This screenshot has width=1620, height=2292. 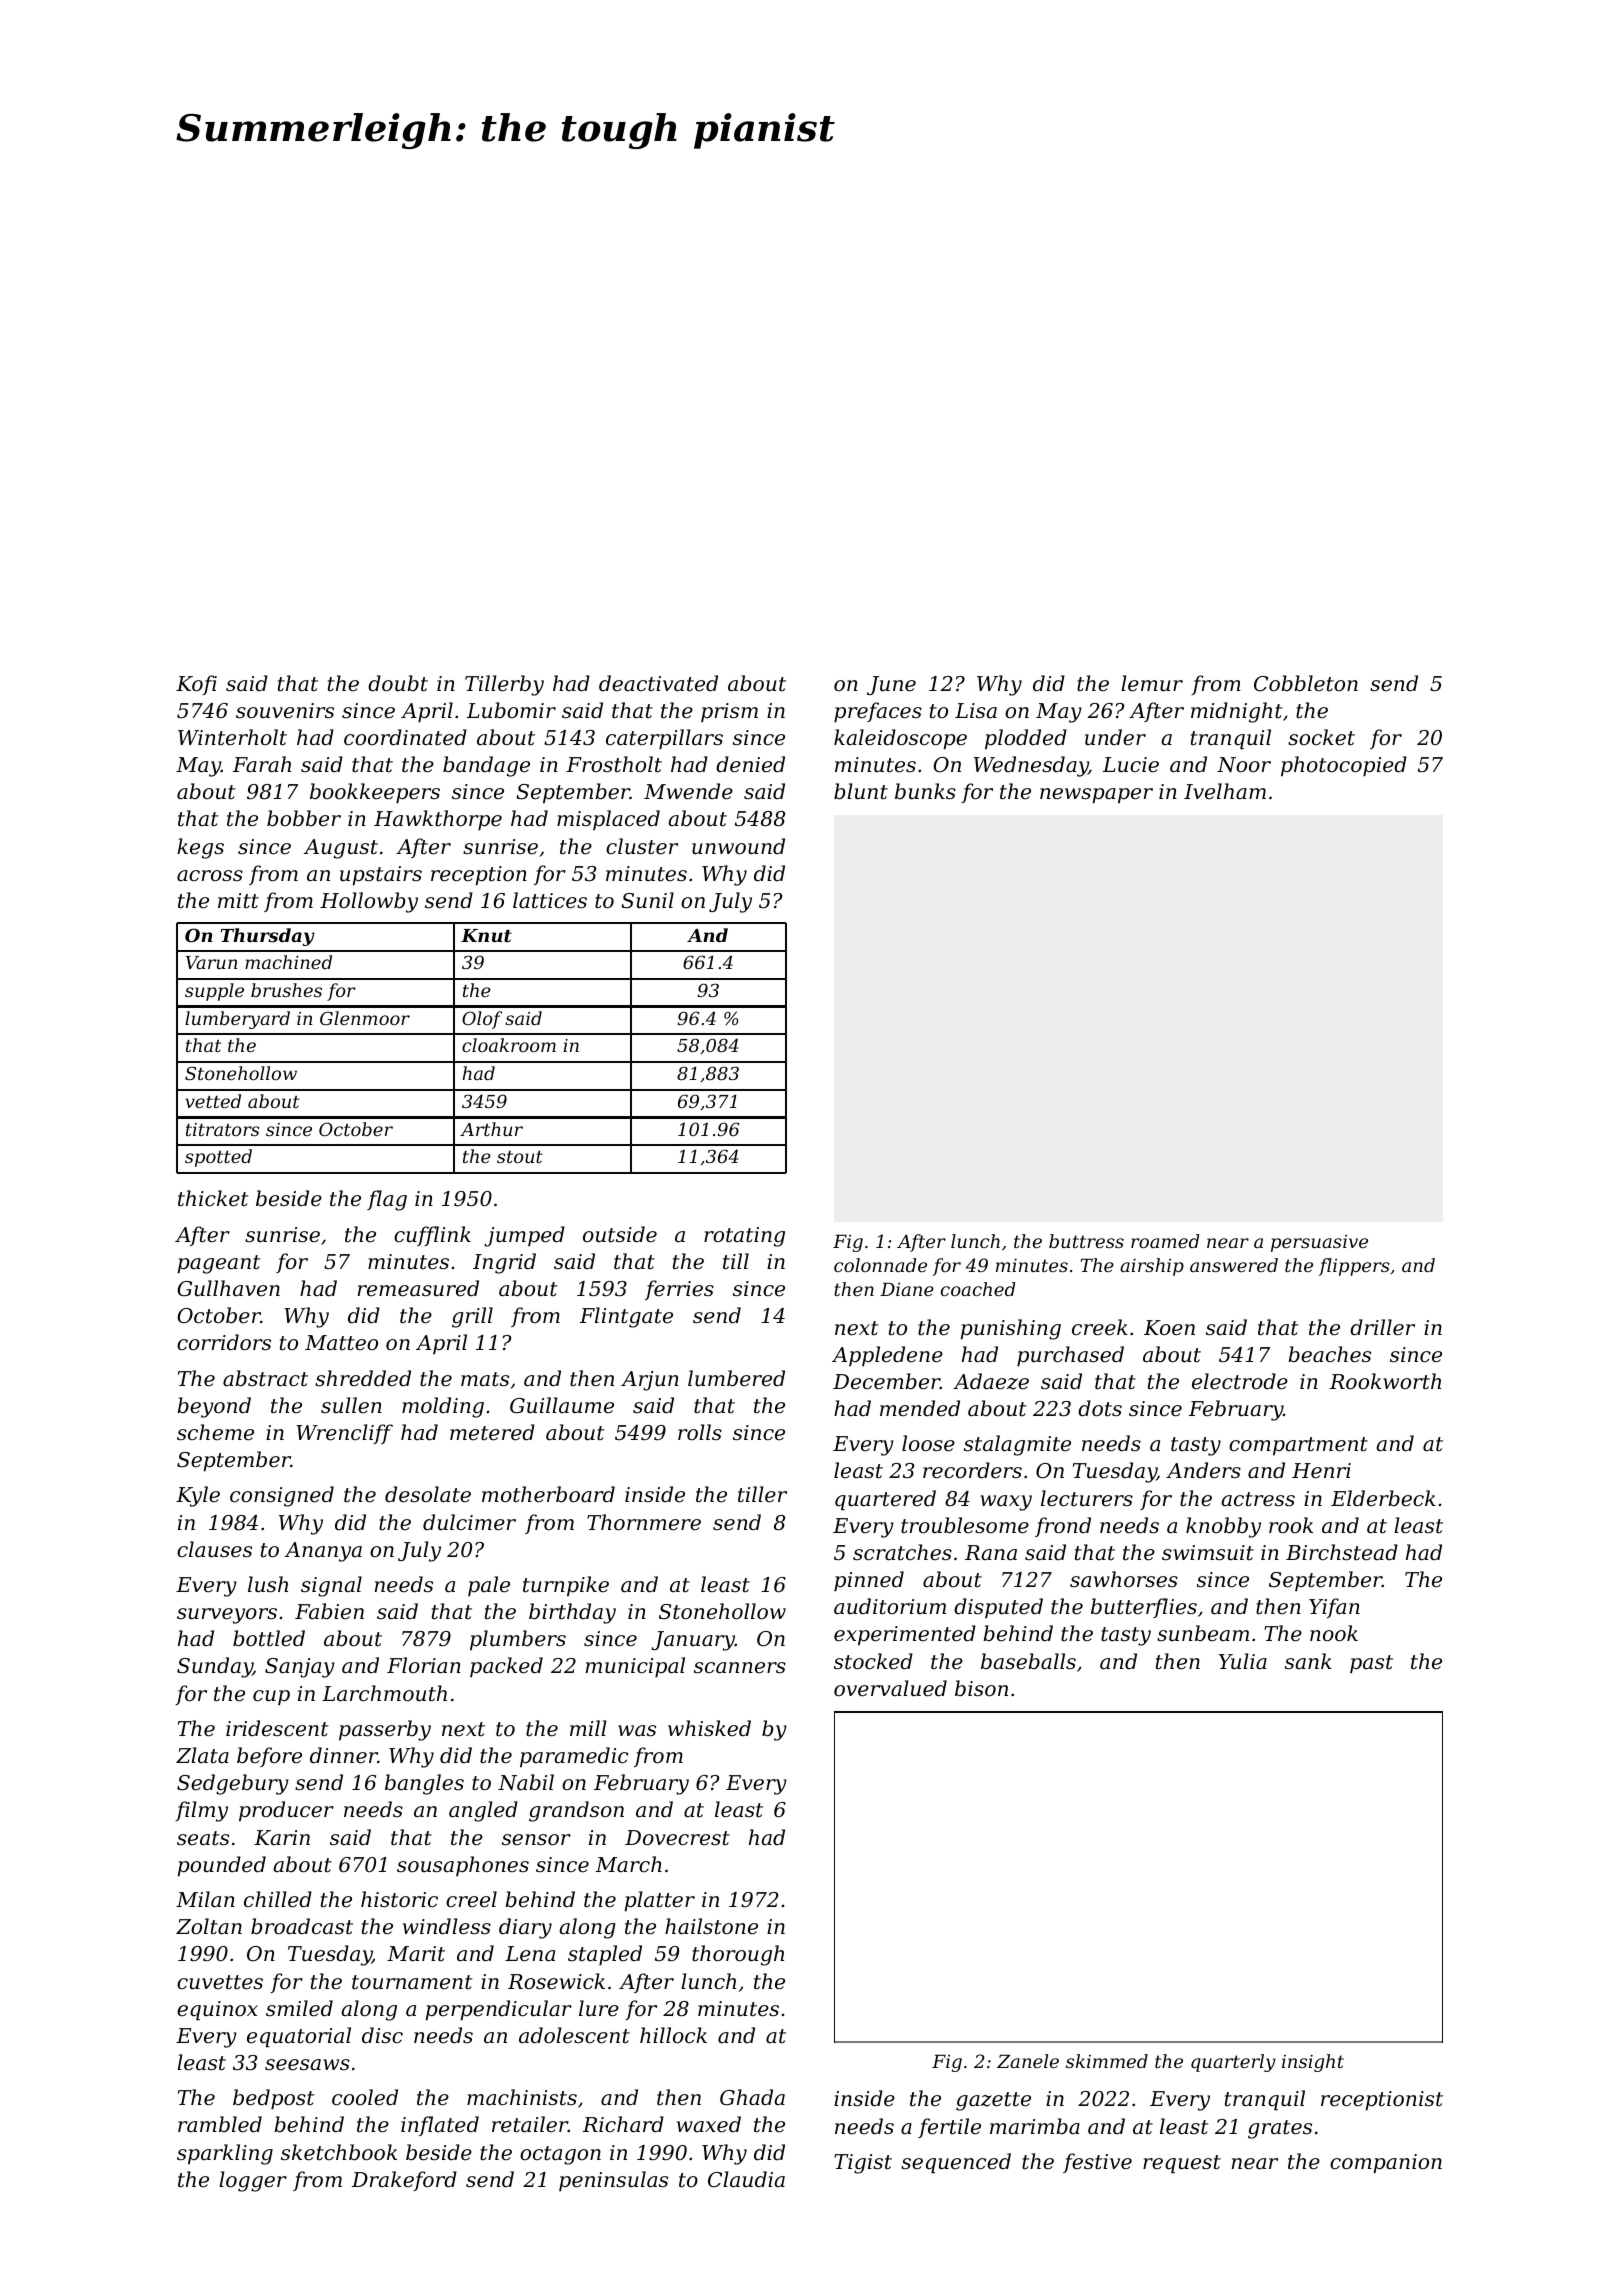 What do you see at coordinates (891, 685) in the screenshot?
I see `June` at bounding box center [891, 685].
